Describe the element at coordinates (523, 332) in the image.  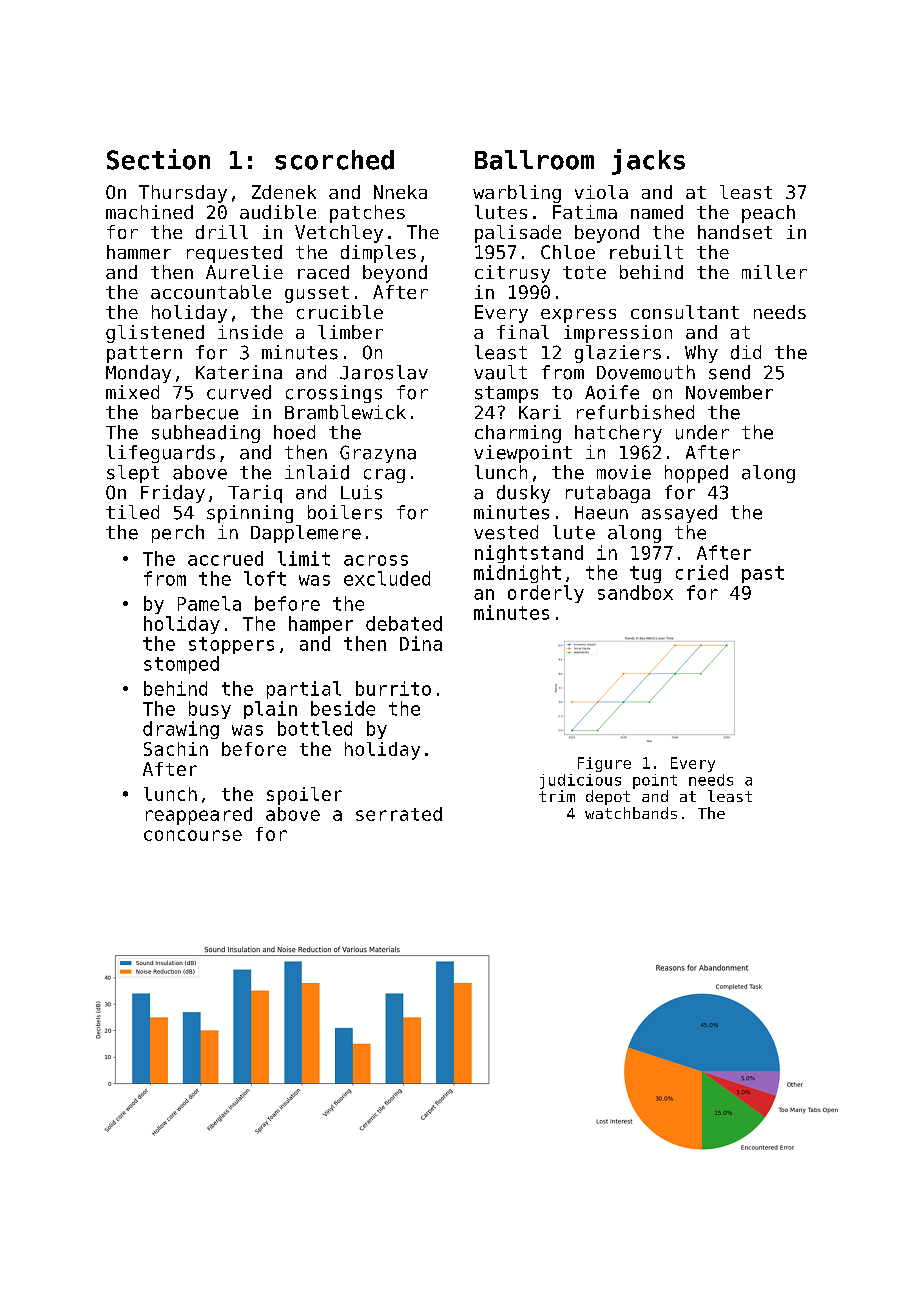
I see `final` at that location.
